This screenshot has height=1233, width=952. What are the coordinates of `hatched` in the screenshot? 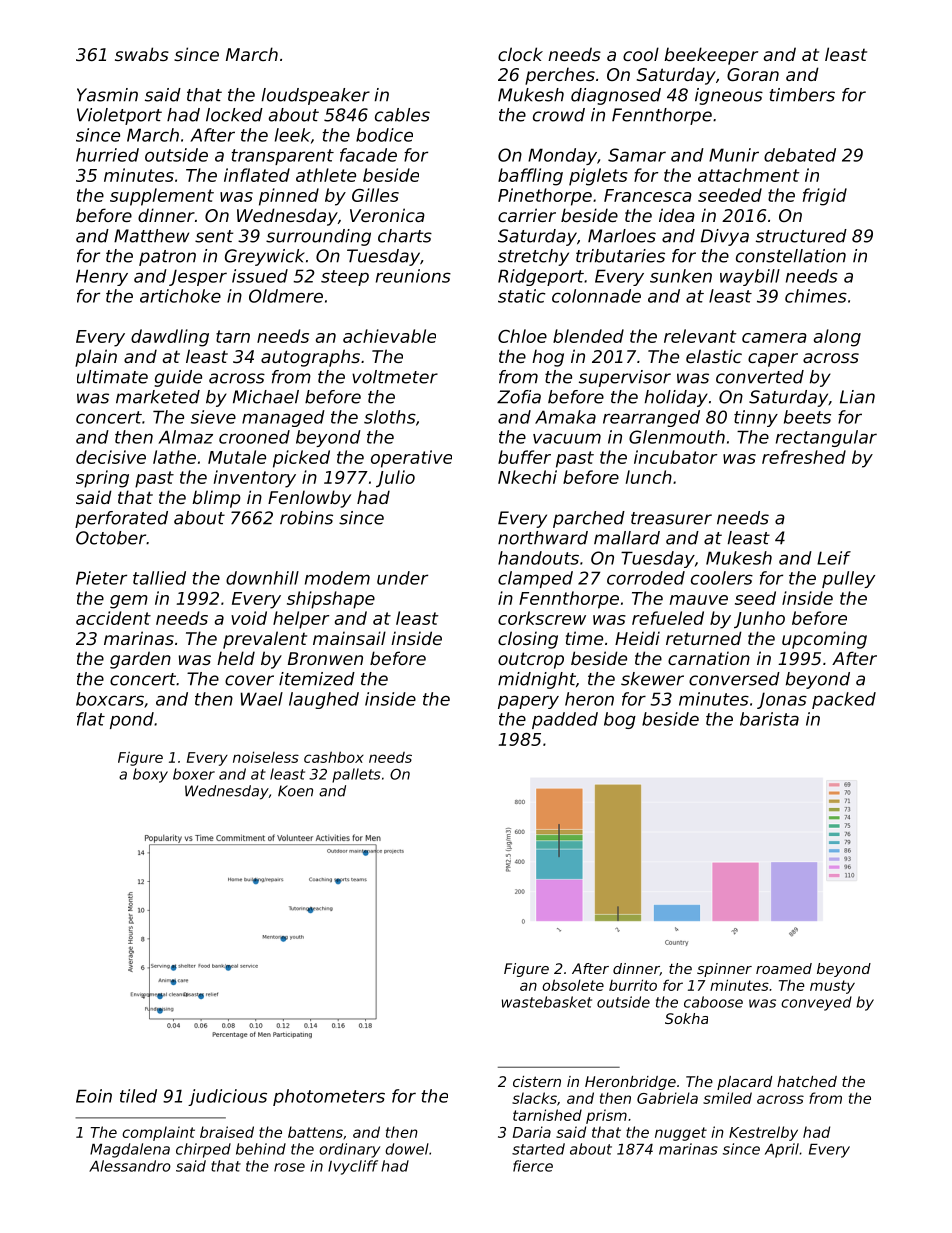 It's located at (807, 1081).
